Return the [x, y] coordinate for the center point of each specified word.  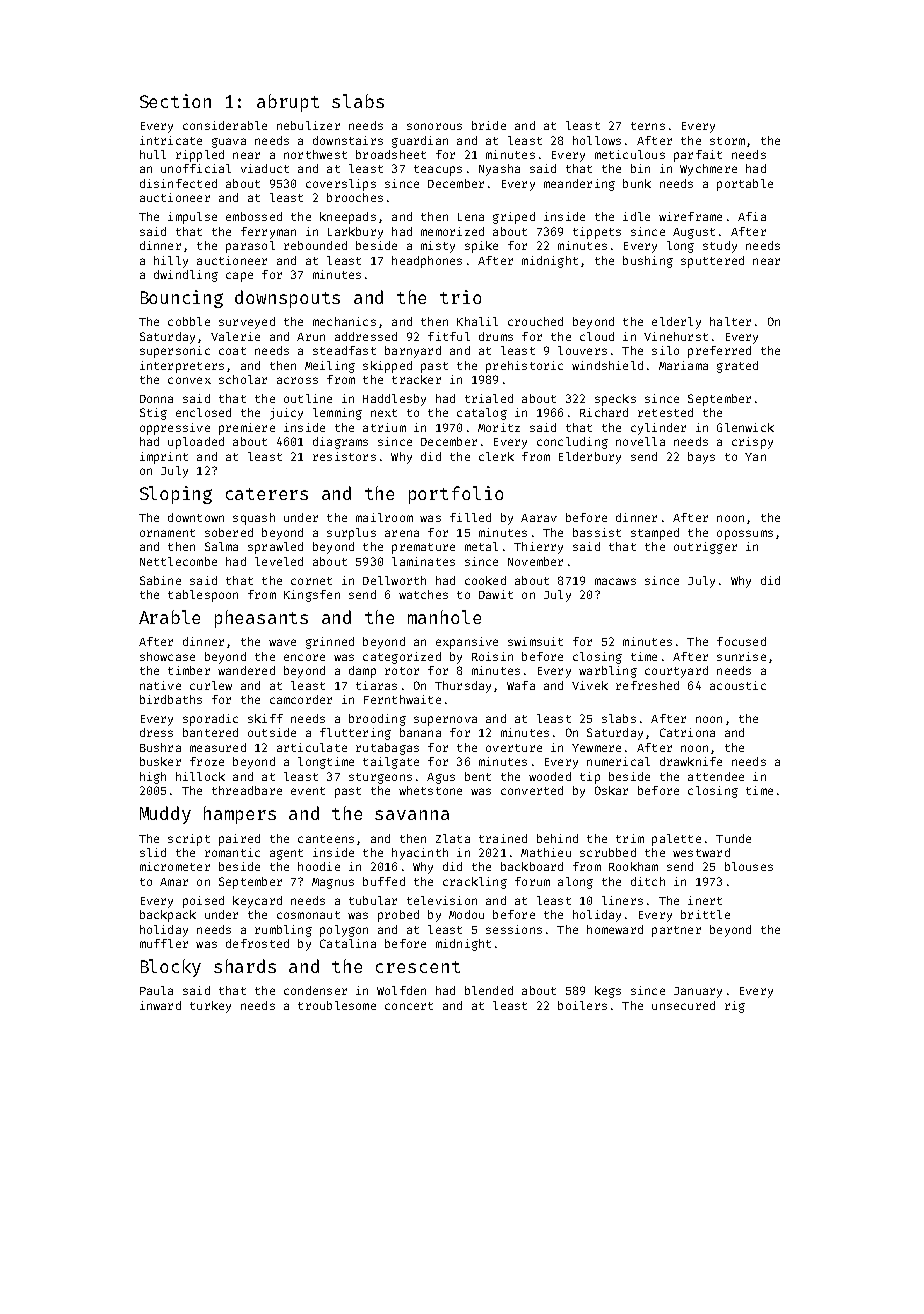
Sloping [176, 495]
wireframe [690, 216]
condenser [315, 990]
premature [423, 548]
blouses [749, 866]
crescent [418, 967]
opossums [745, 535]
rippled [200, 156]
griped [514, 218]
